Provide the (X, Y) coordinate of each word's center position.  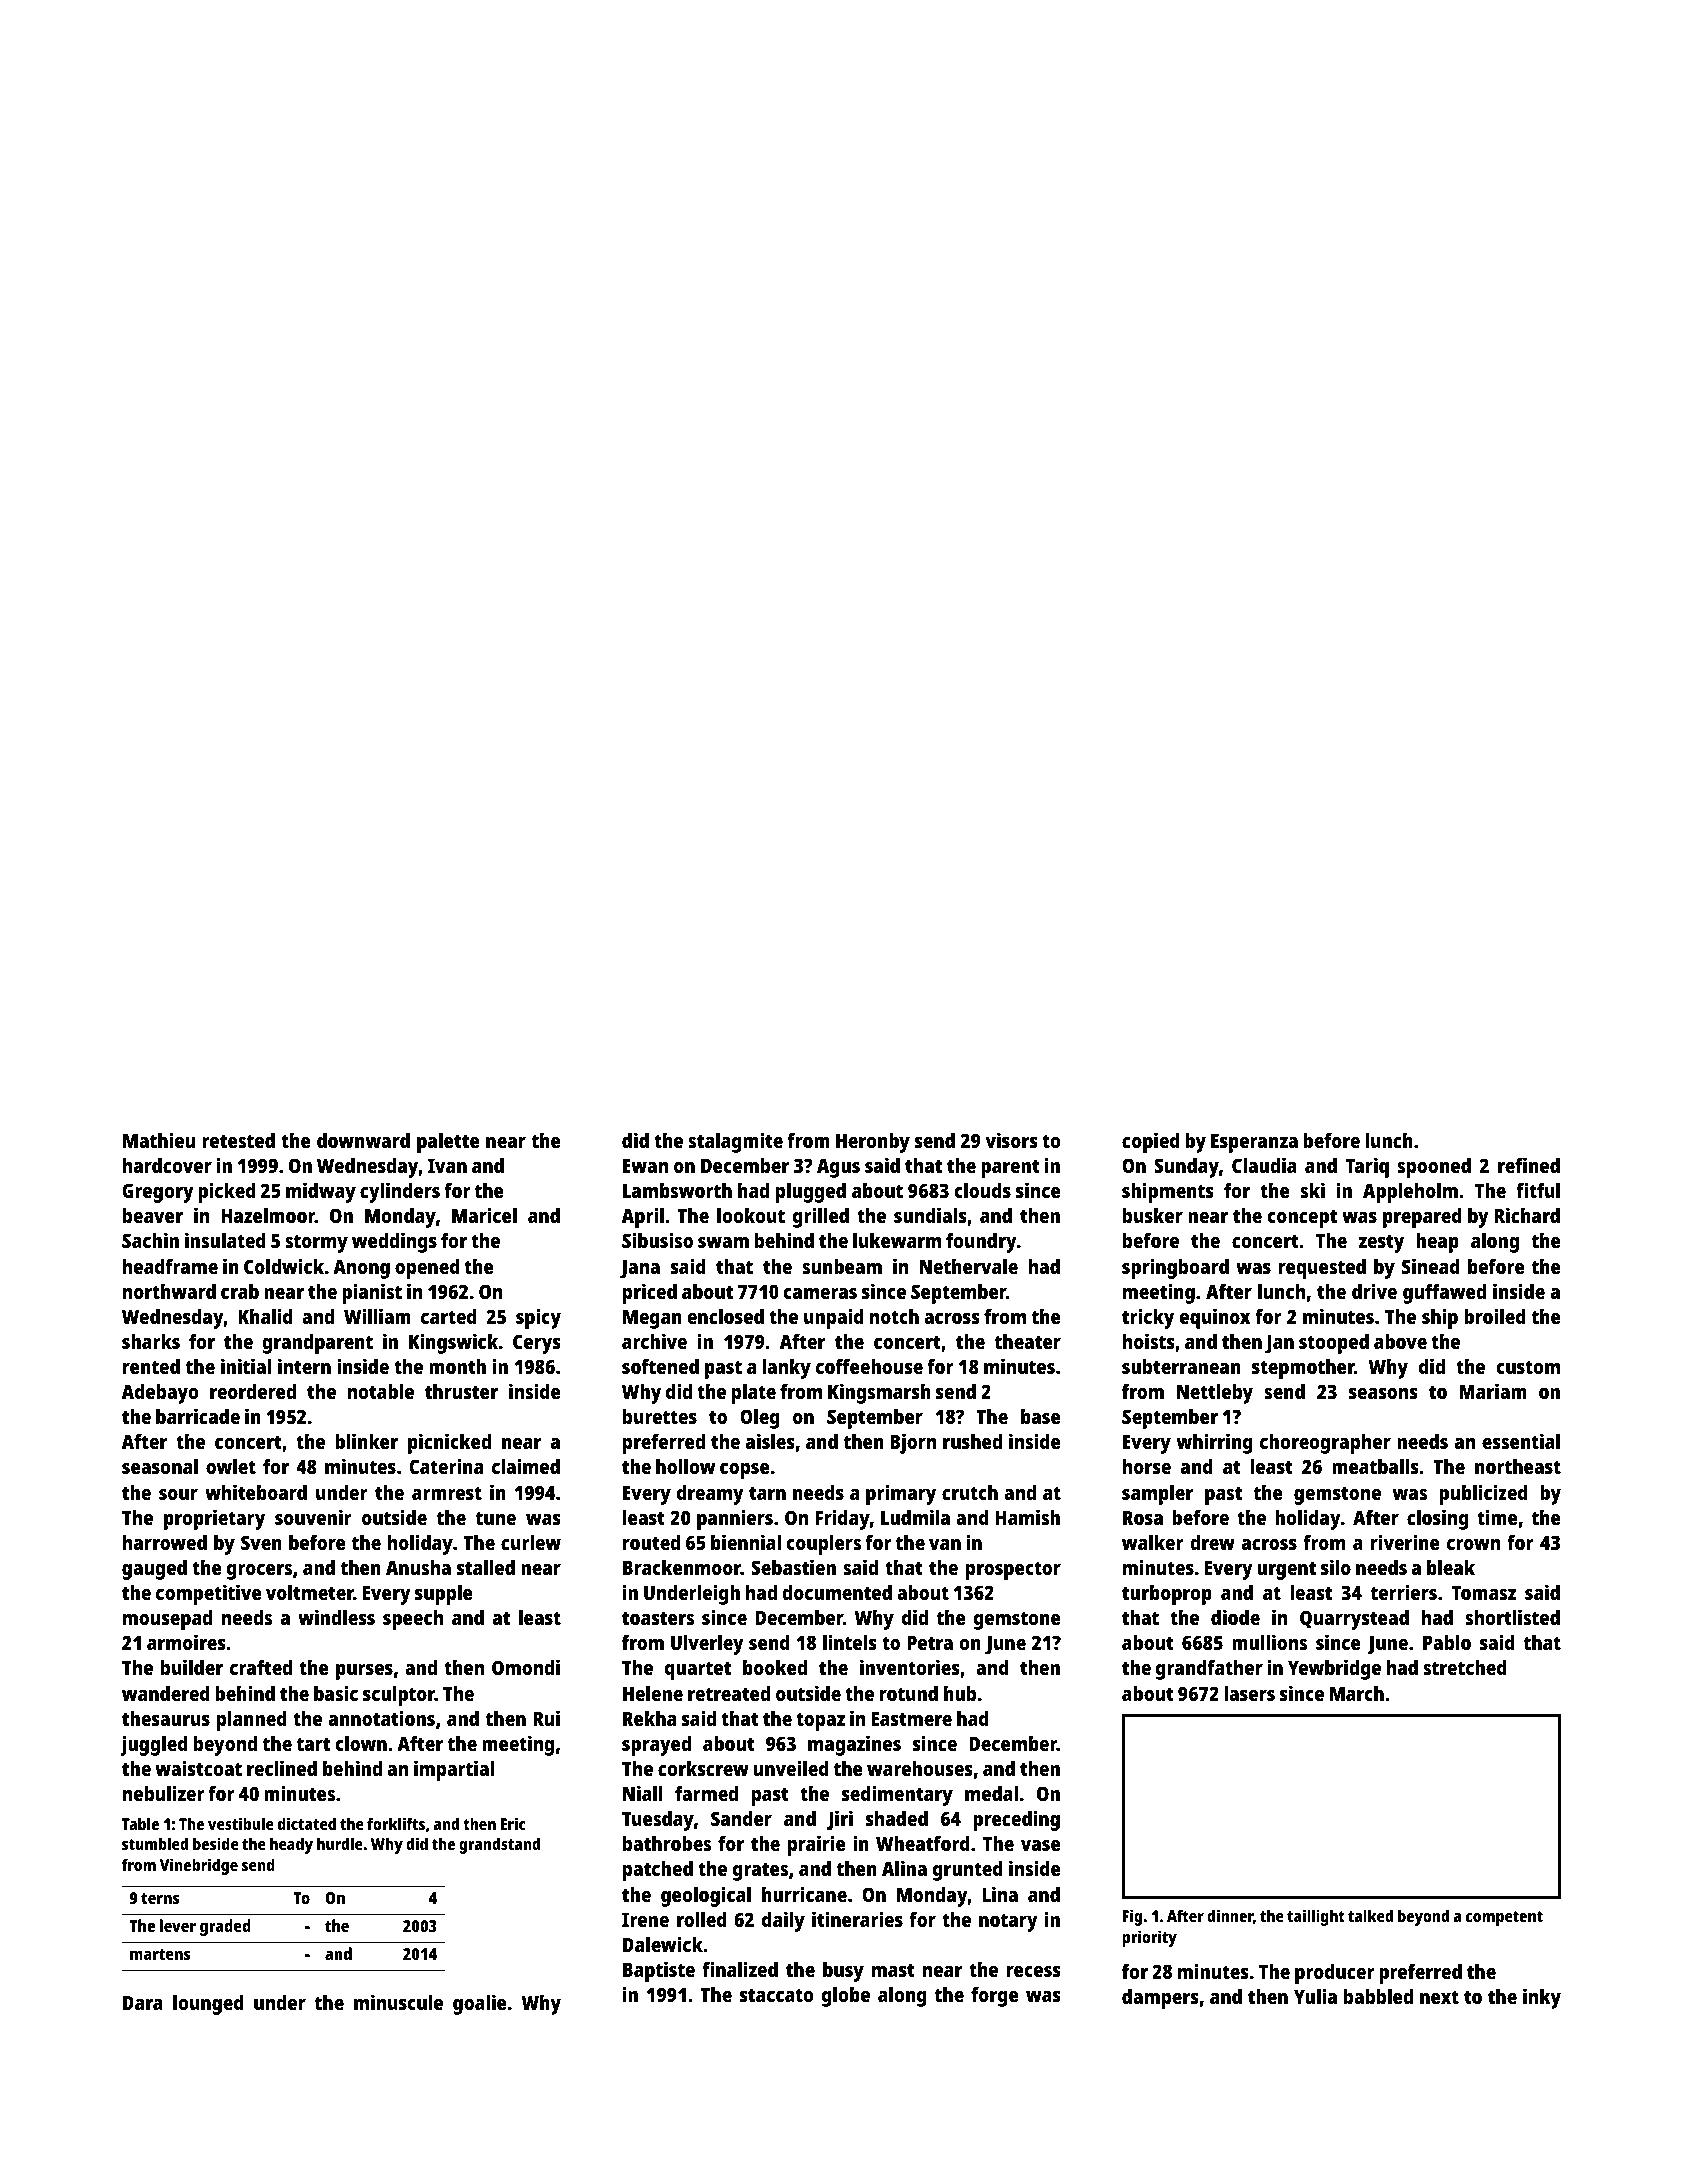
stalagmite (735, 1142)
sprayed (656, 1746)
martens (160, 1954)
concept (1302, 1219)
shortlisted (1512, 1617)
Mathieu (159, 1140)
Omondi (526, 1667)
